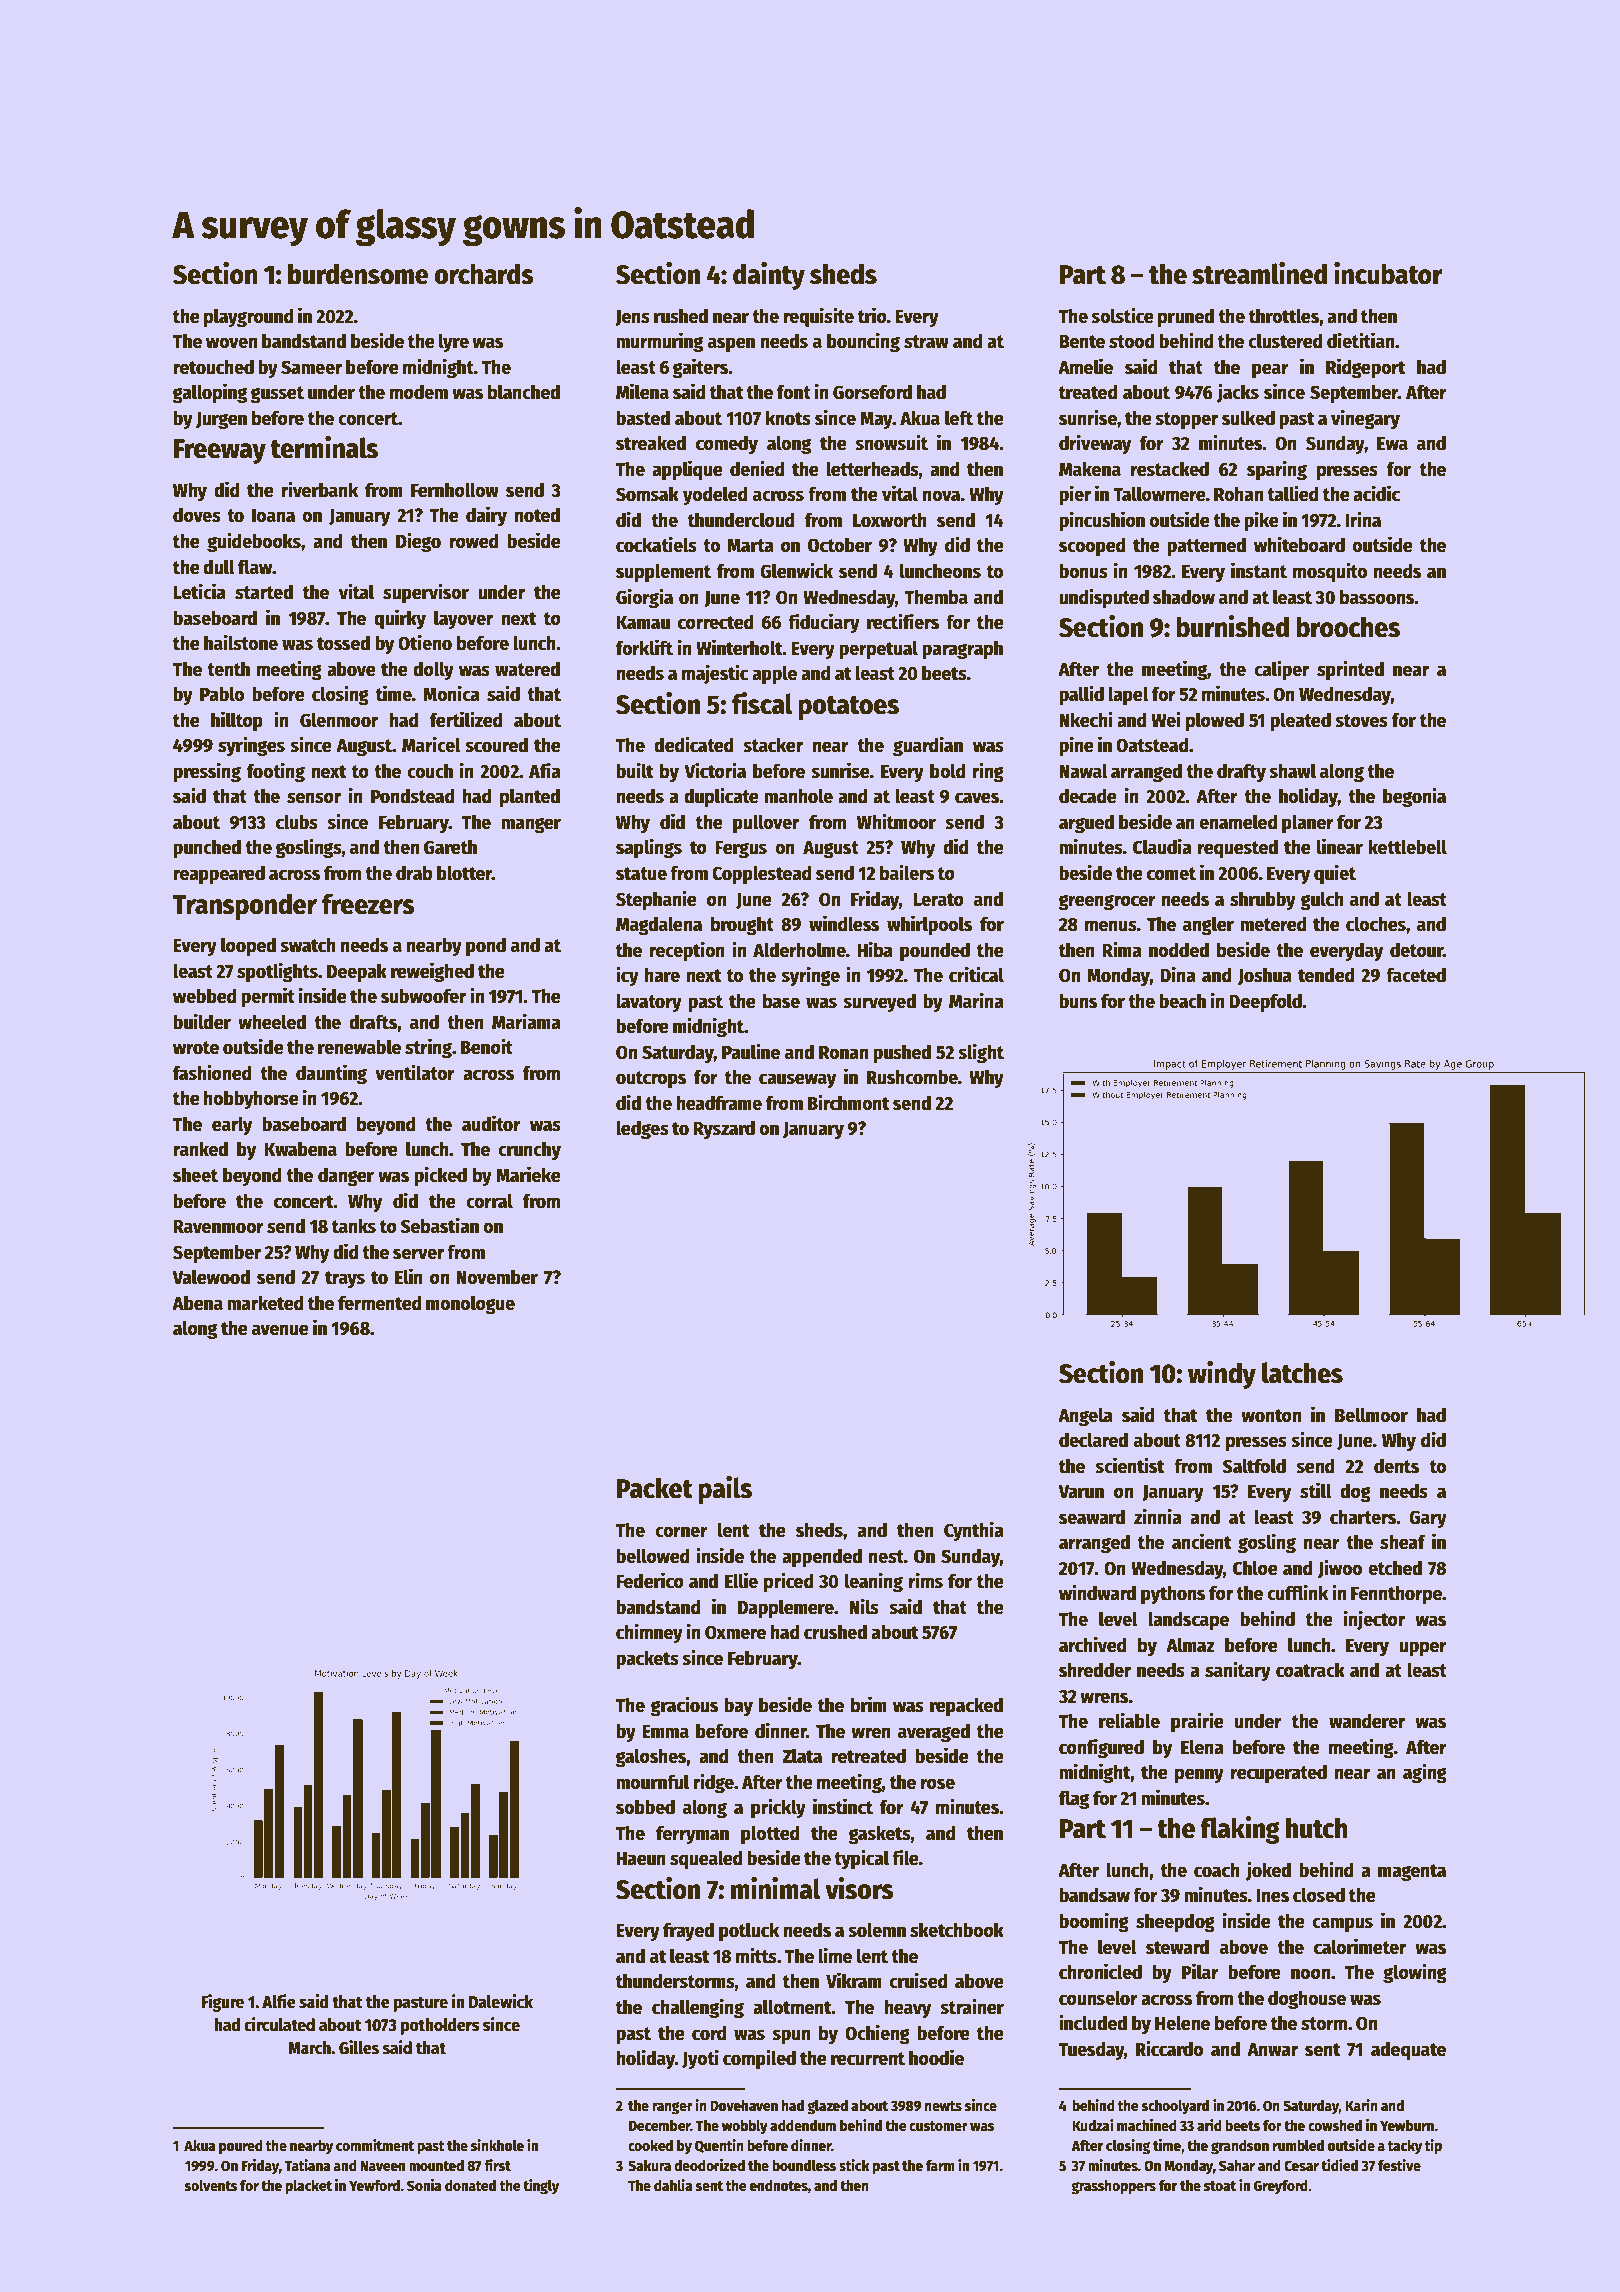 This screenshot has height=2292, width=1620. I want to click on spun, so click(791, 2036).
